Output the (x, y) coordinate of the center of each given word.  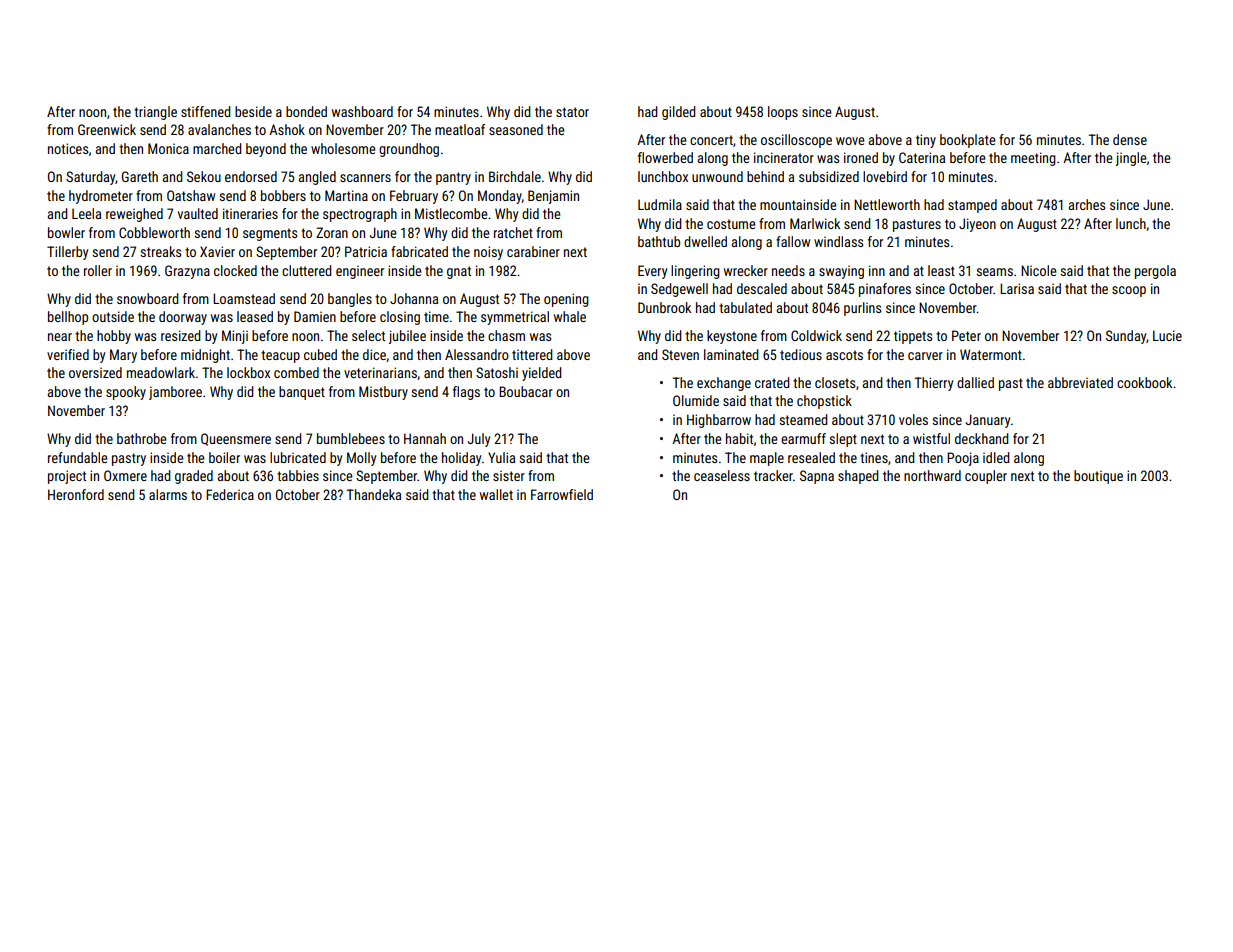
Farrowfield (562, 494)
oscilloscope (796, 141)
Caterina (922, 157)
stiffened (205, 111)
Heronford (76, 494)
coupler (986, 477)
